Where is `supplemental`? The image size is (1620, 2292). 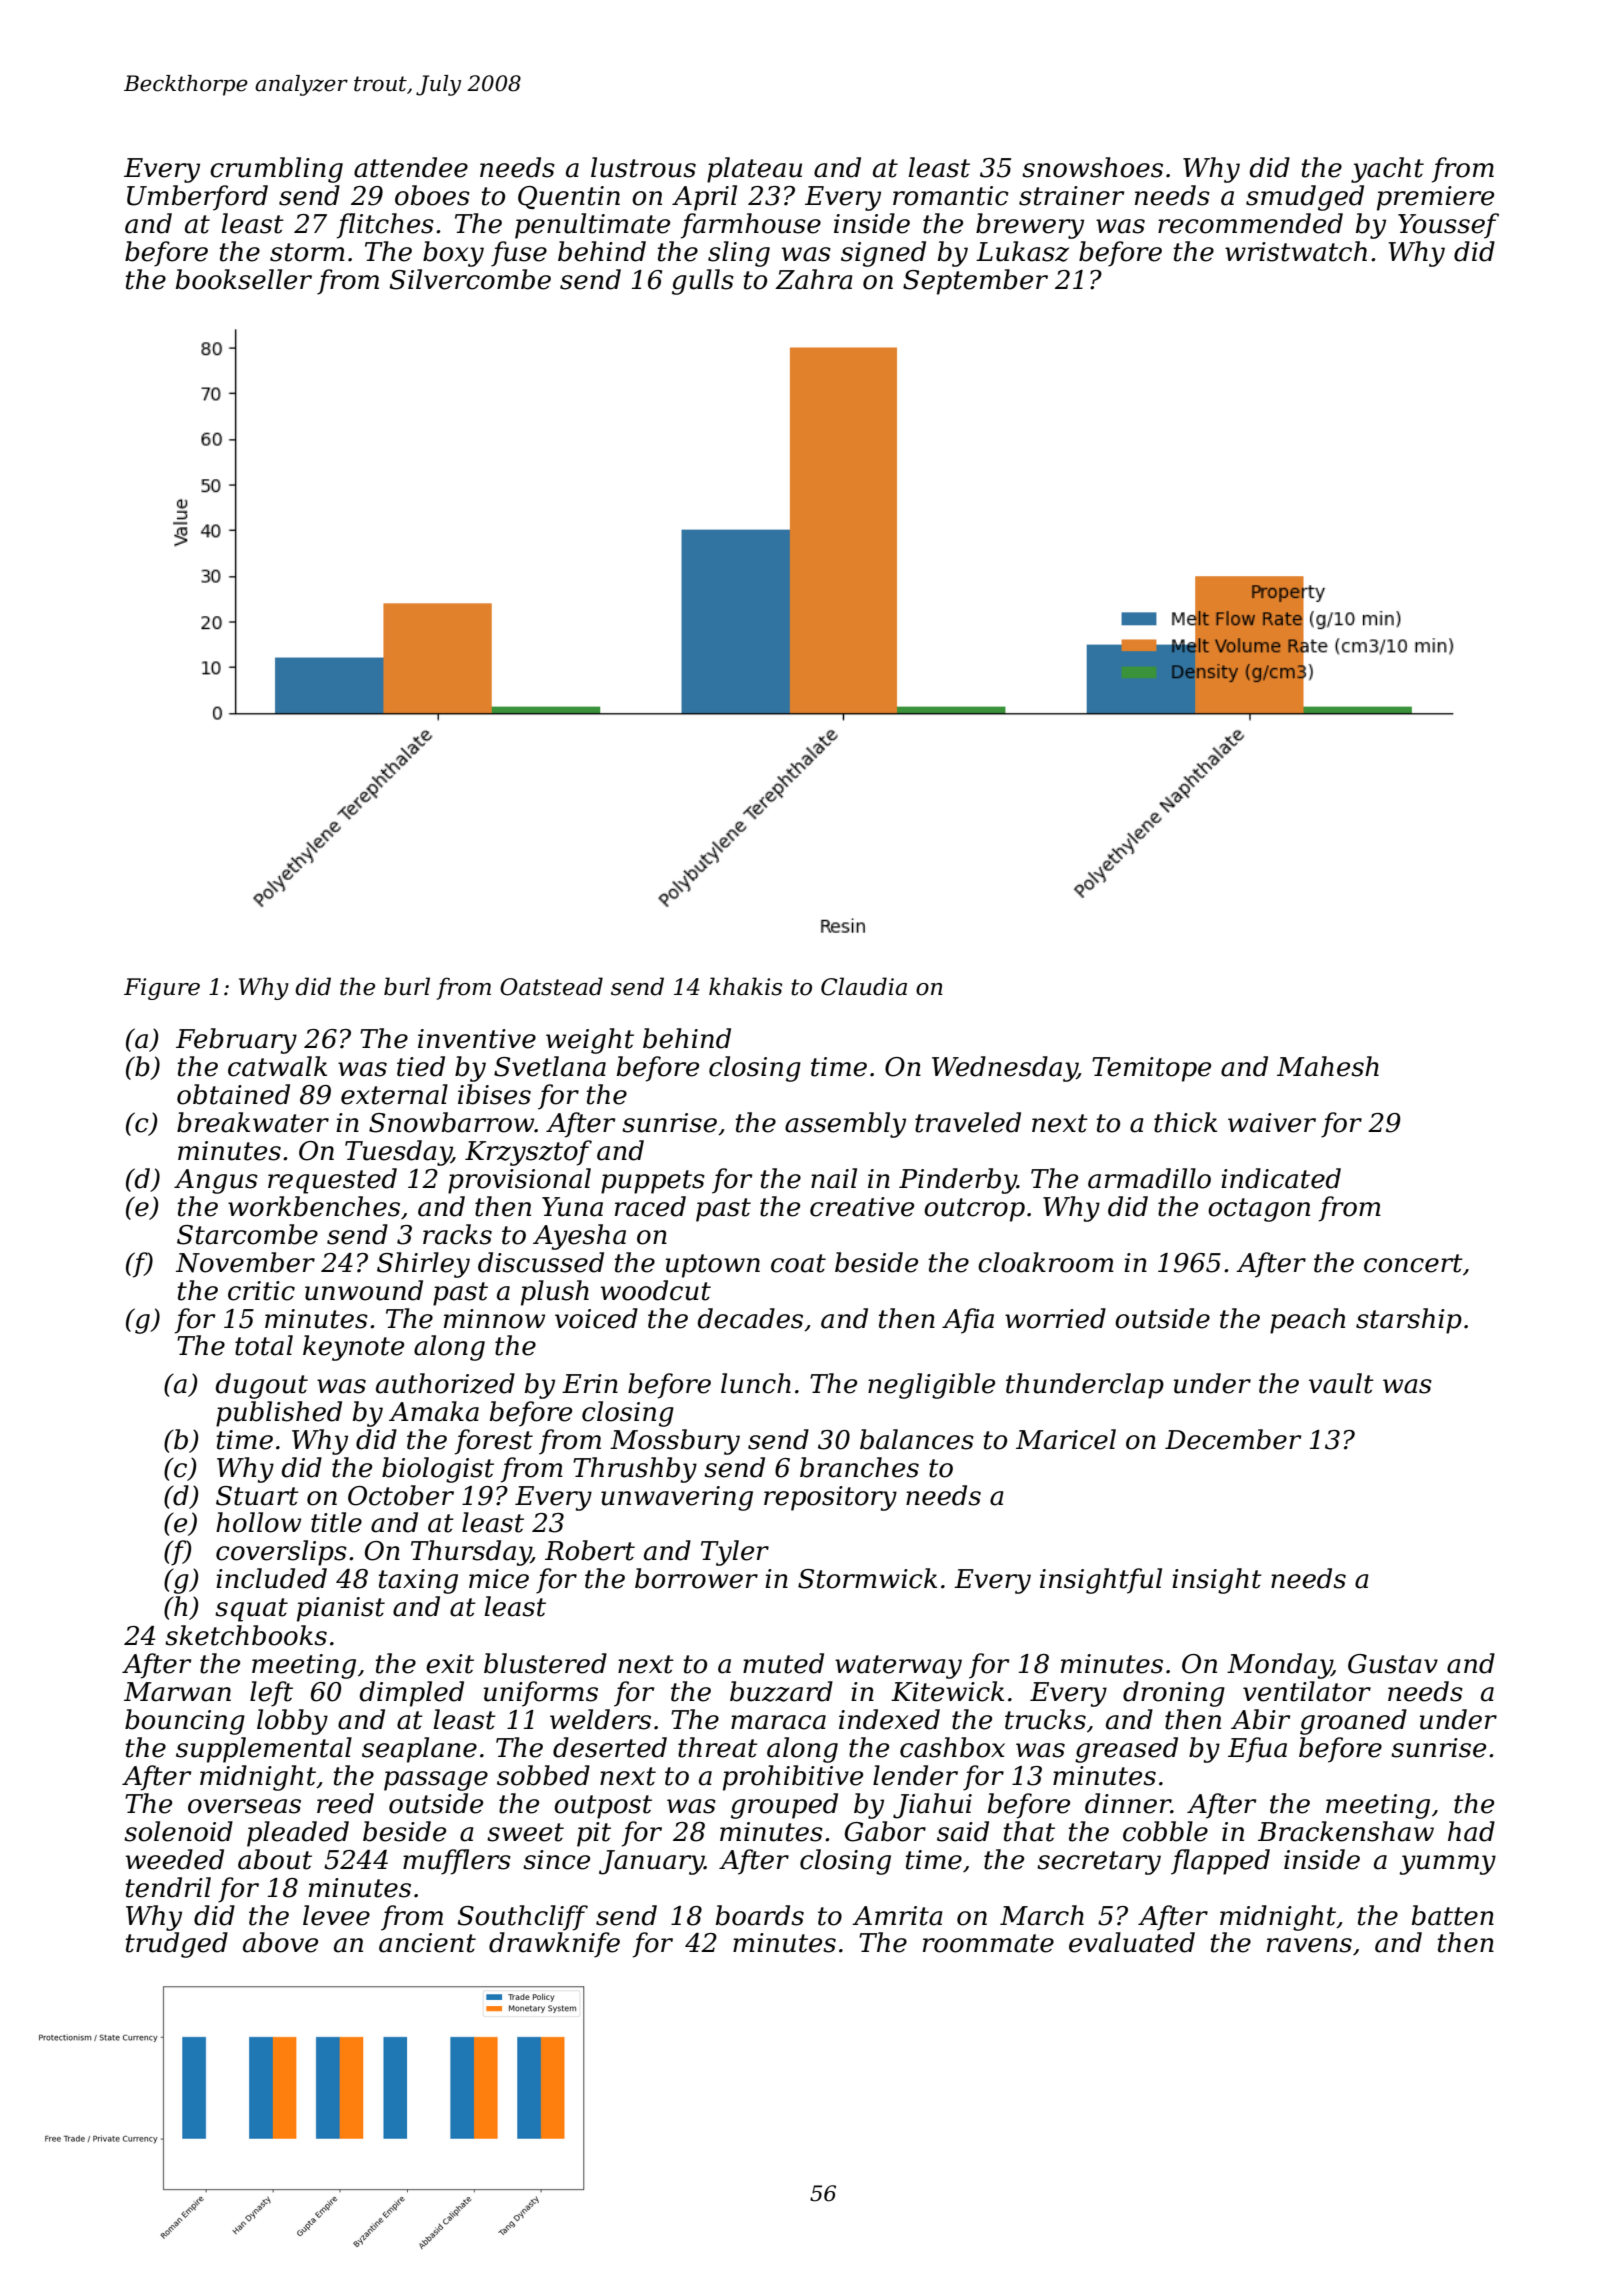 supplemental is located at coordinates (264, 1750).
